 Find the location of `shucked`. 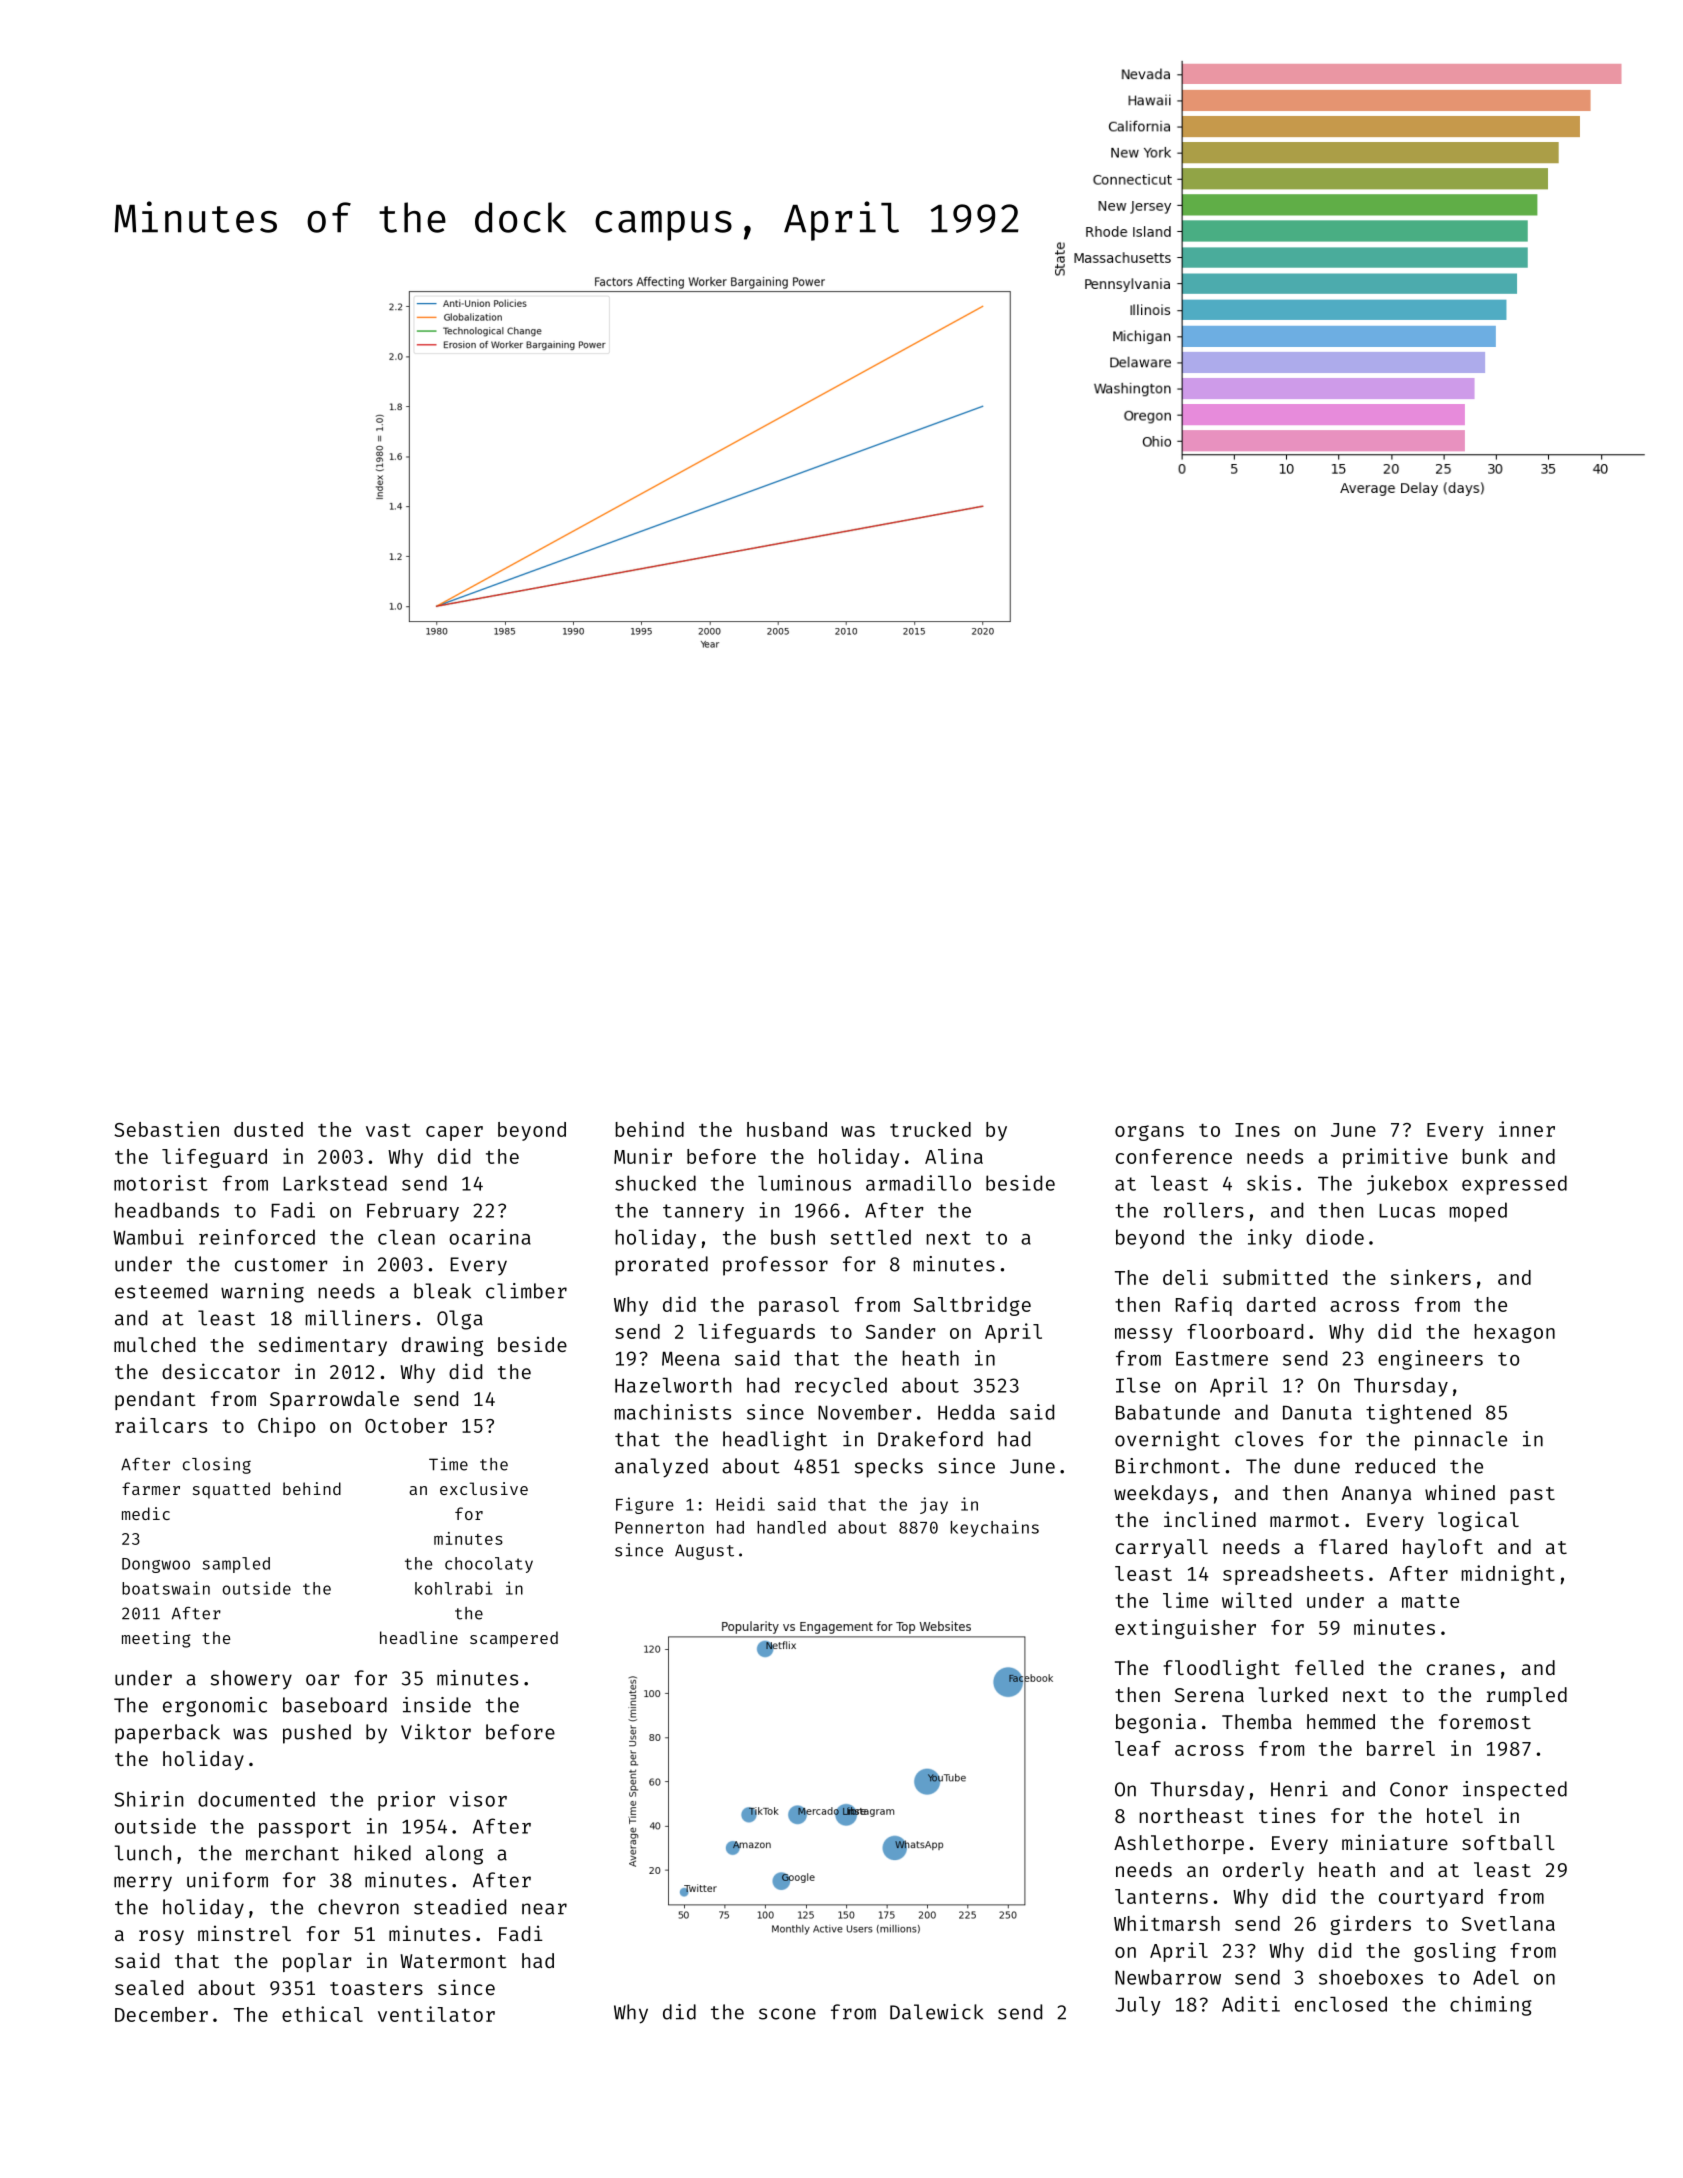

shucked is located at coordinates (655, 1183).
